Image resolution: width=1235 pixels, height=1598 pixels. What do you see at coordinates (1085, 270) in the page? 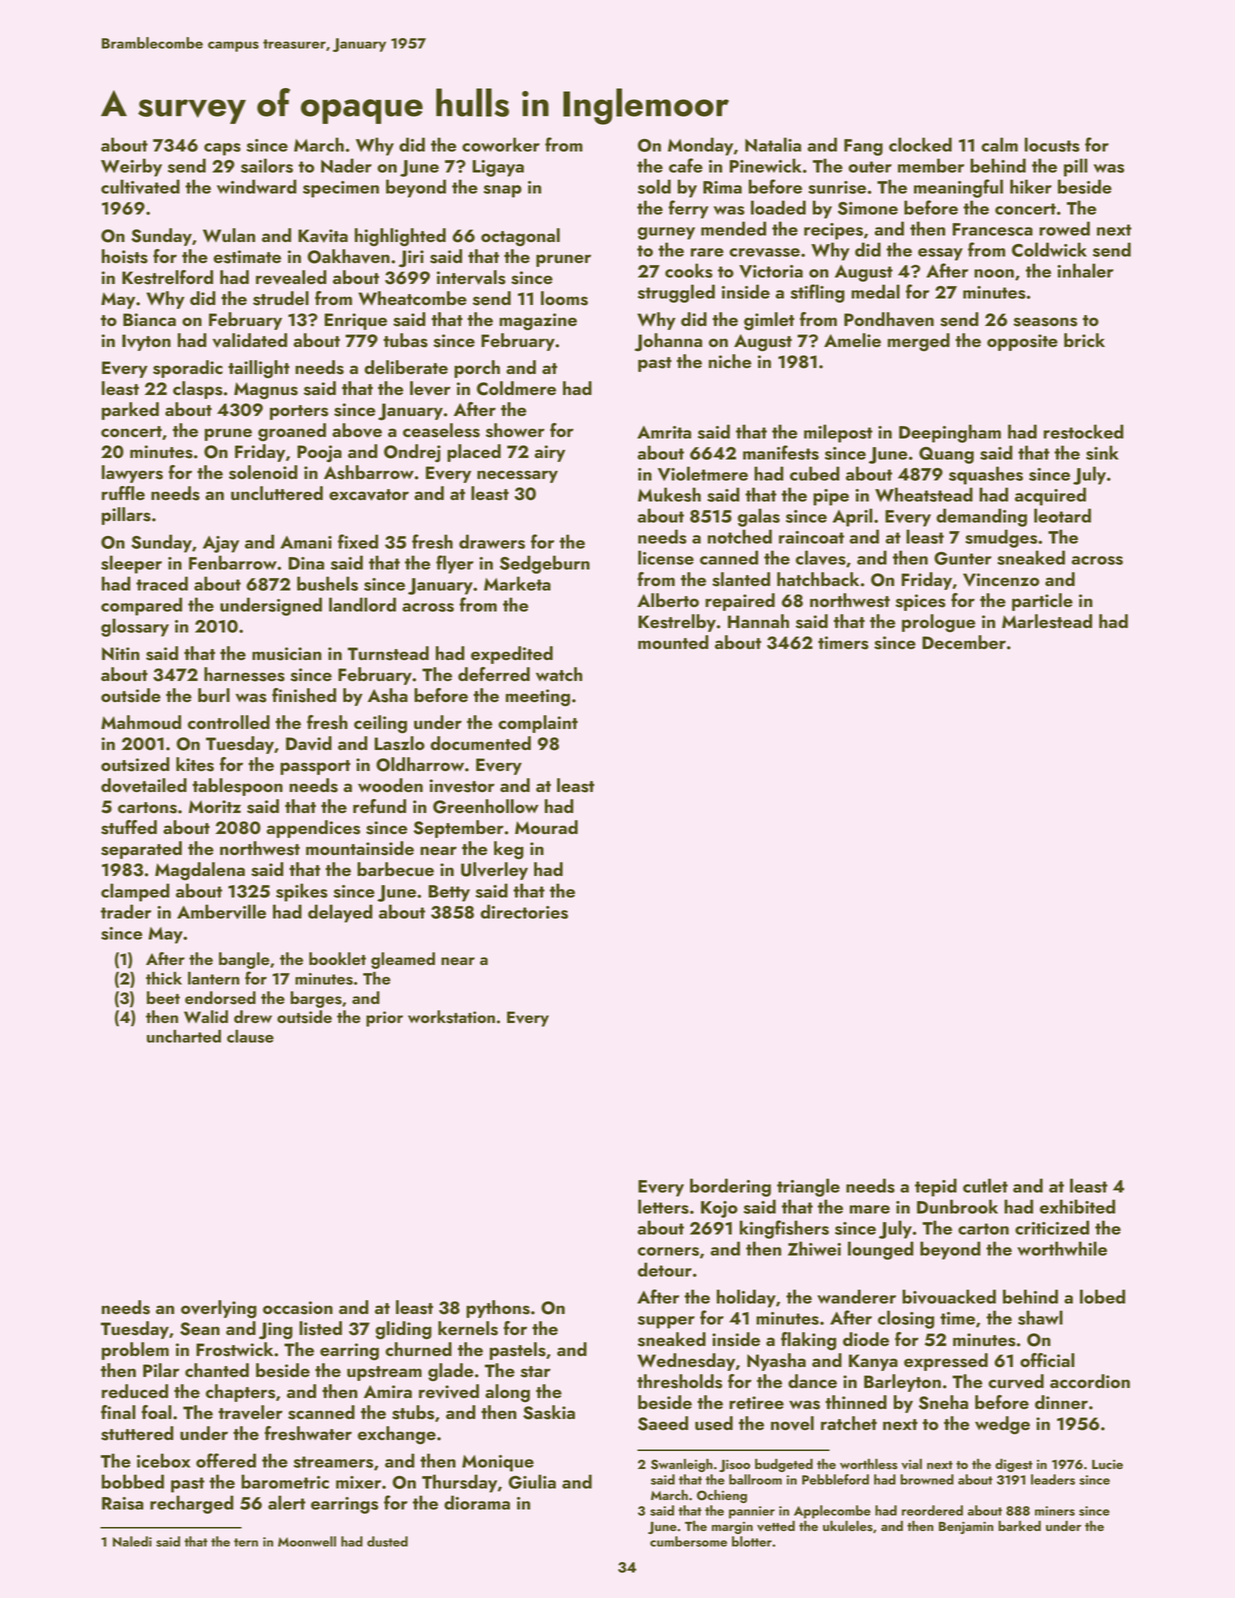
I see `inhaler` at bounding box center [1085, 270].
